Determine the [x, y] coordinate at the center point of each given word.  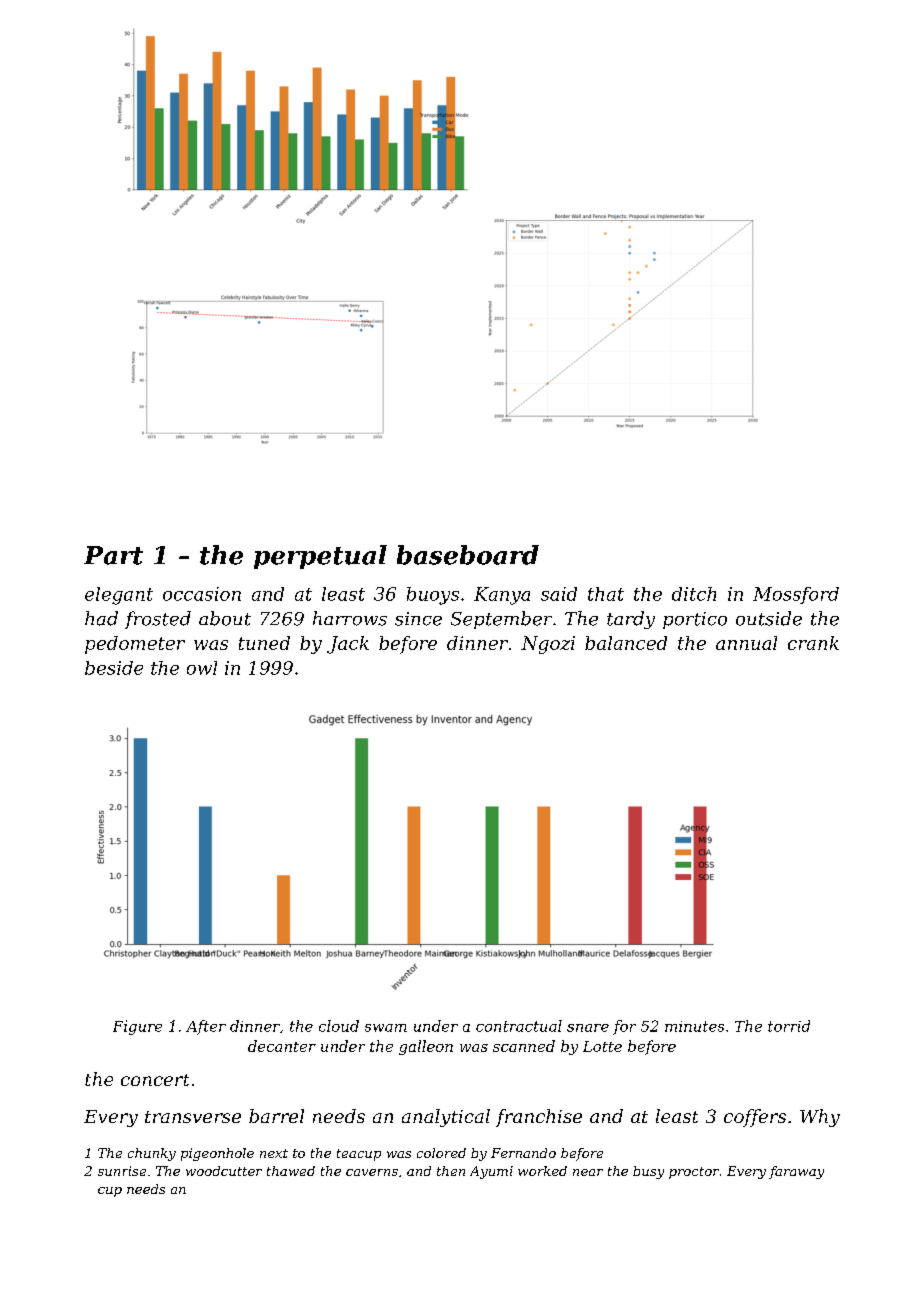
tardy [631, 620]
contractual [519, 1026]
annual [746, 643]
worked [542, 1171]
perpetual [320, 557]
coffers [755, 1118]
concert [155, 1080]
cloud [339, 1026]
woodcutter [224, 1171]
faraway [796, 1172]
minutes [694, 1026]
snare [588, 1028]
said [559, 594]
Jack [348, 645]
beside [114, 668]
